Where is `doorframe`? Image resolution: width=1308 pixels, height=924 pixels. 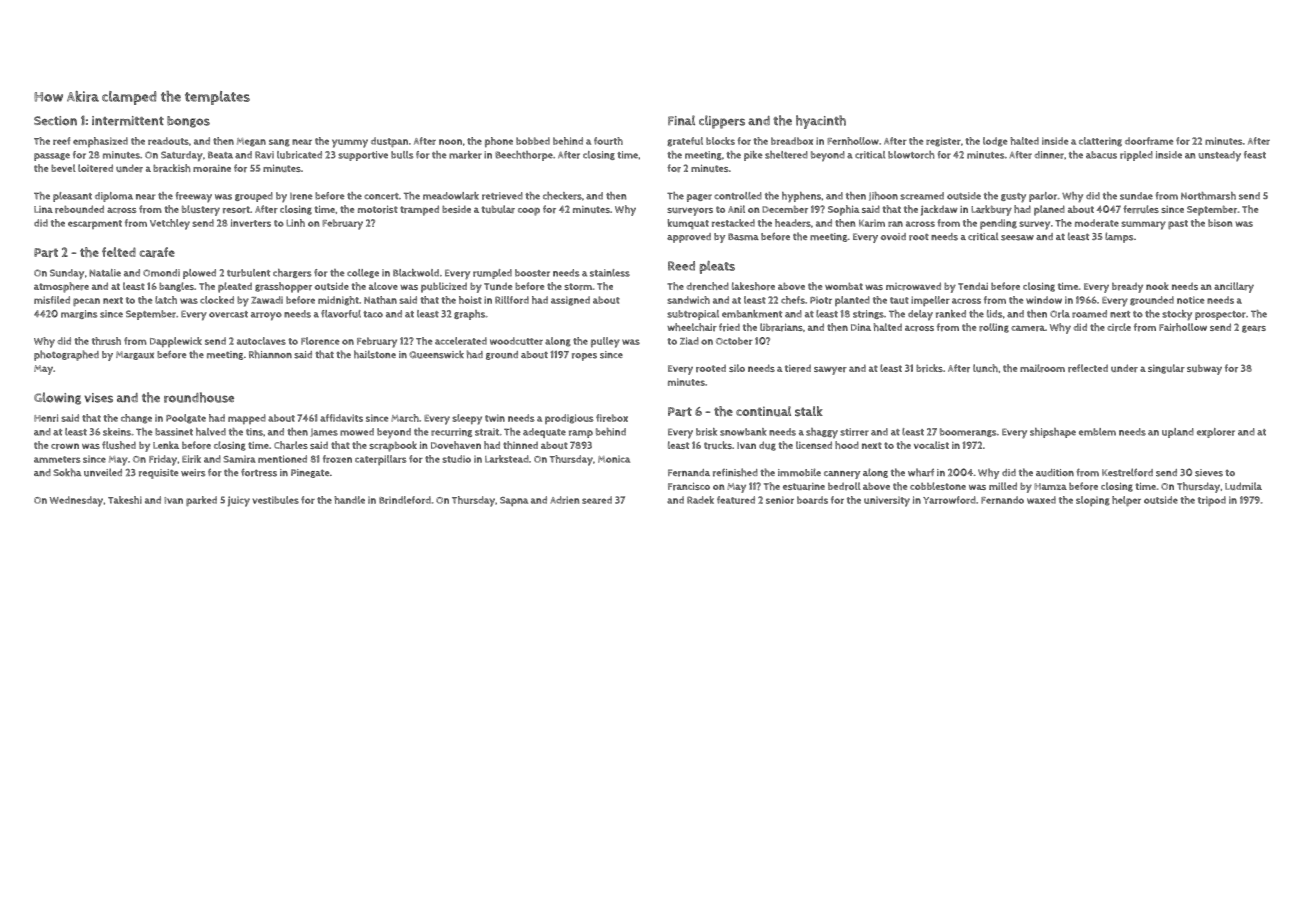
doorframe is located at coordinates (1149, 141).
